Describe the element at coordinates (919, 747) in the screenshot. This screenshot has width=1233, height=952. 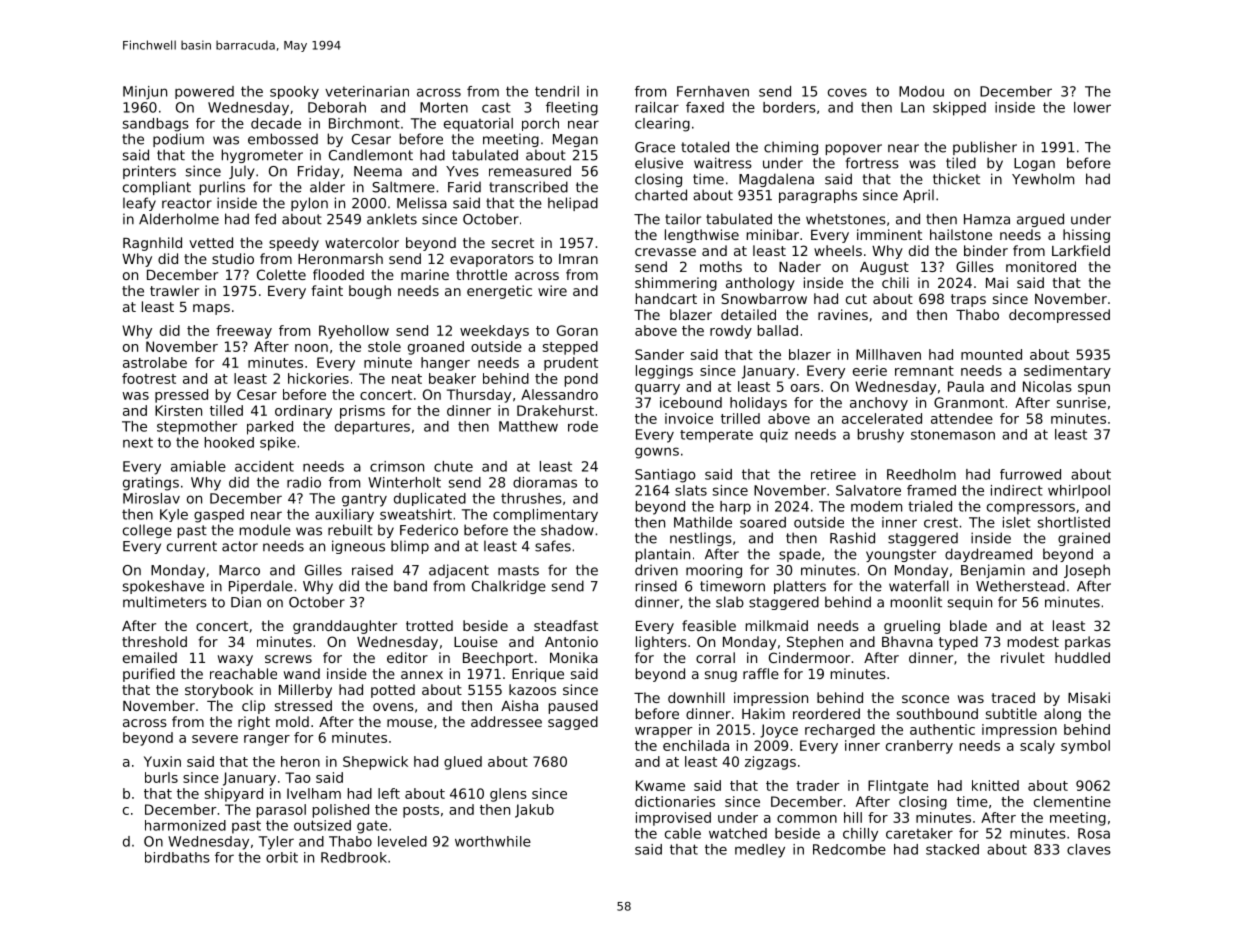
I see `cranberry` at that location.
